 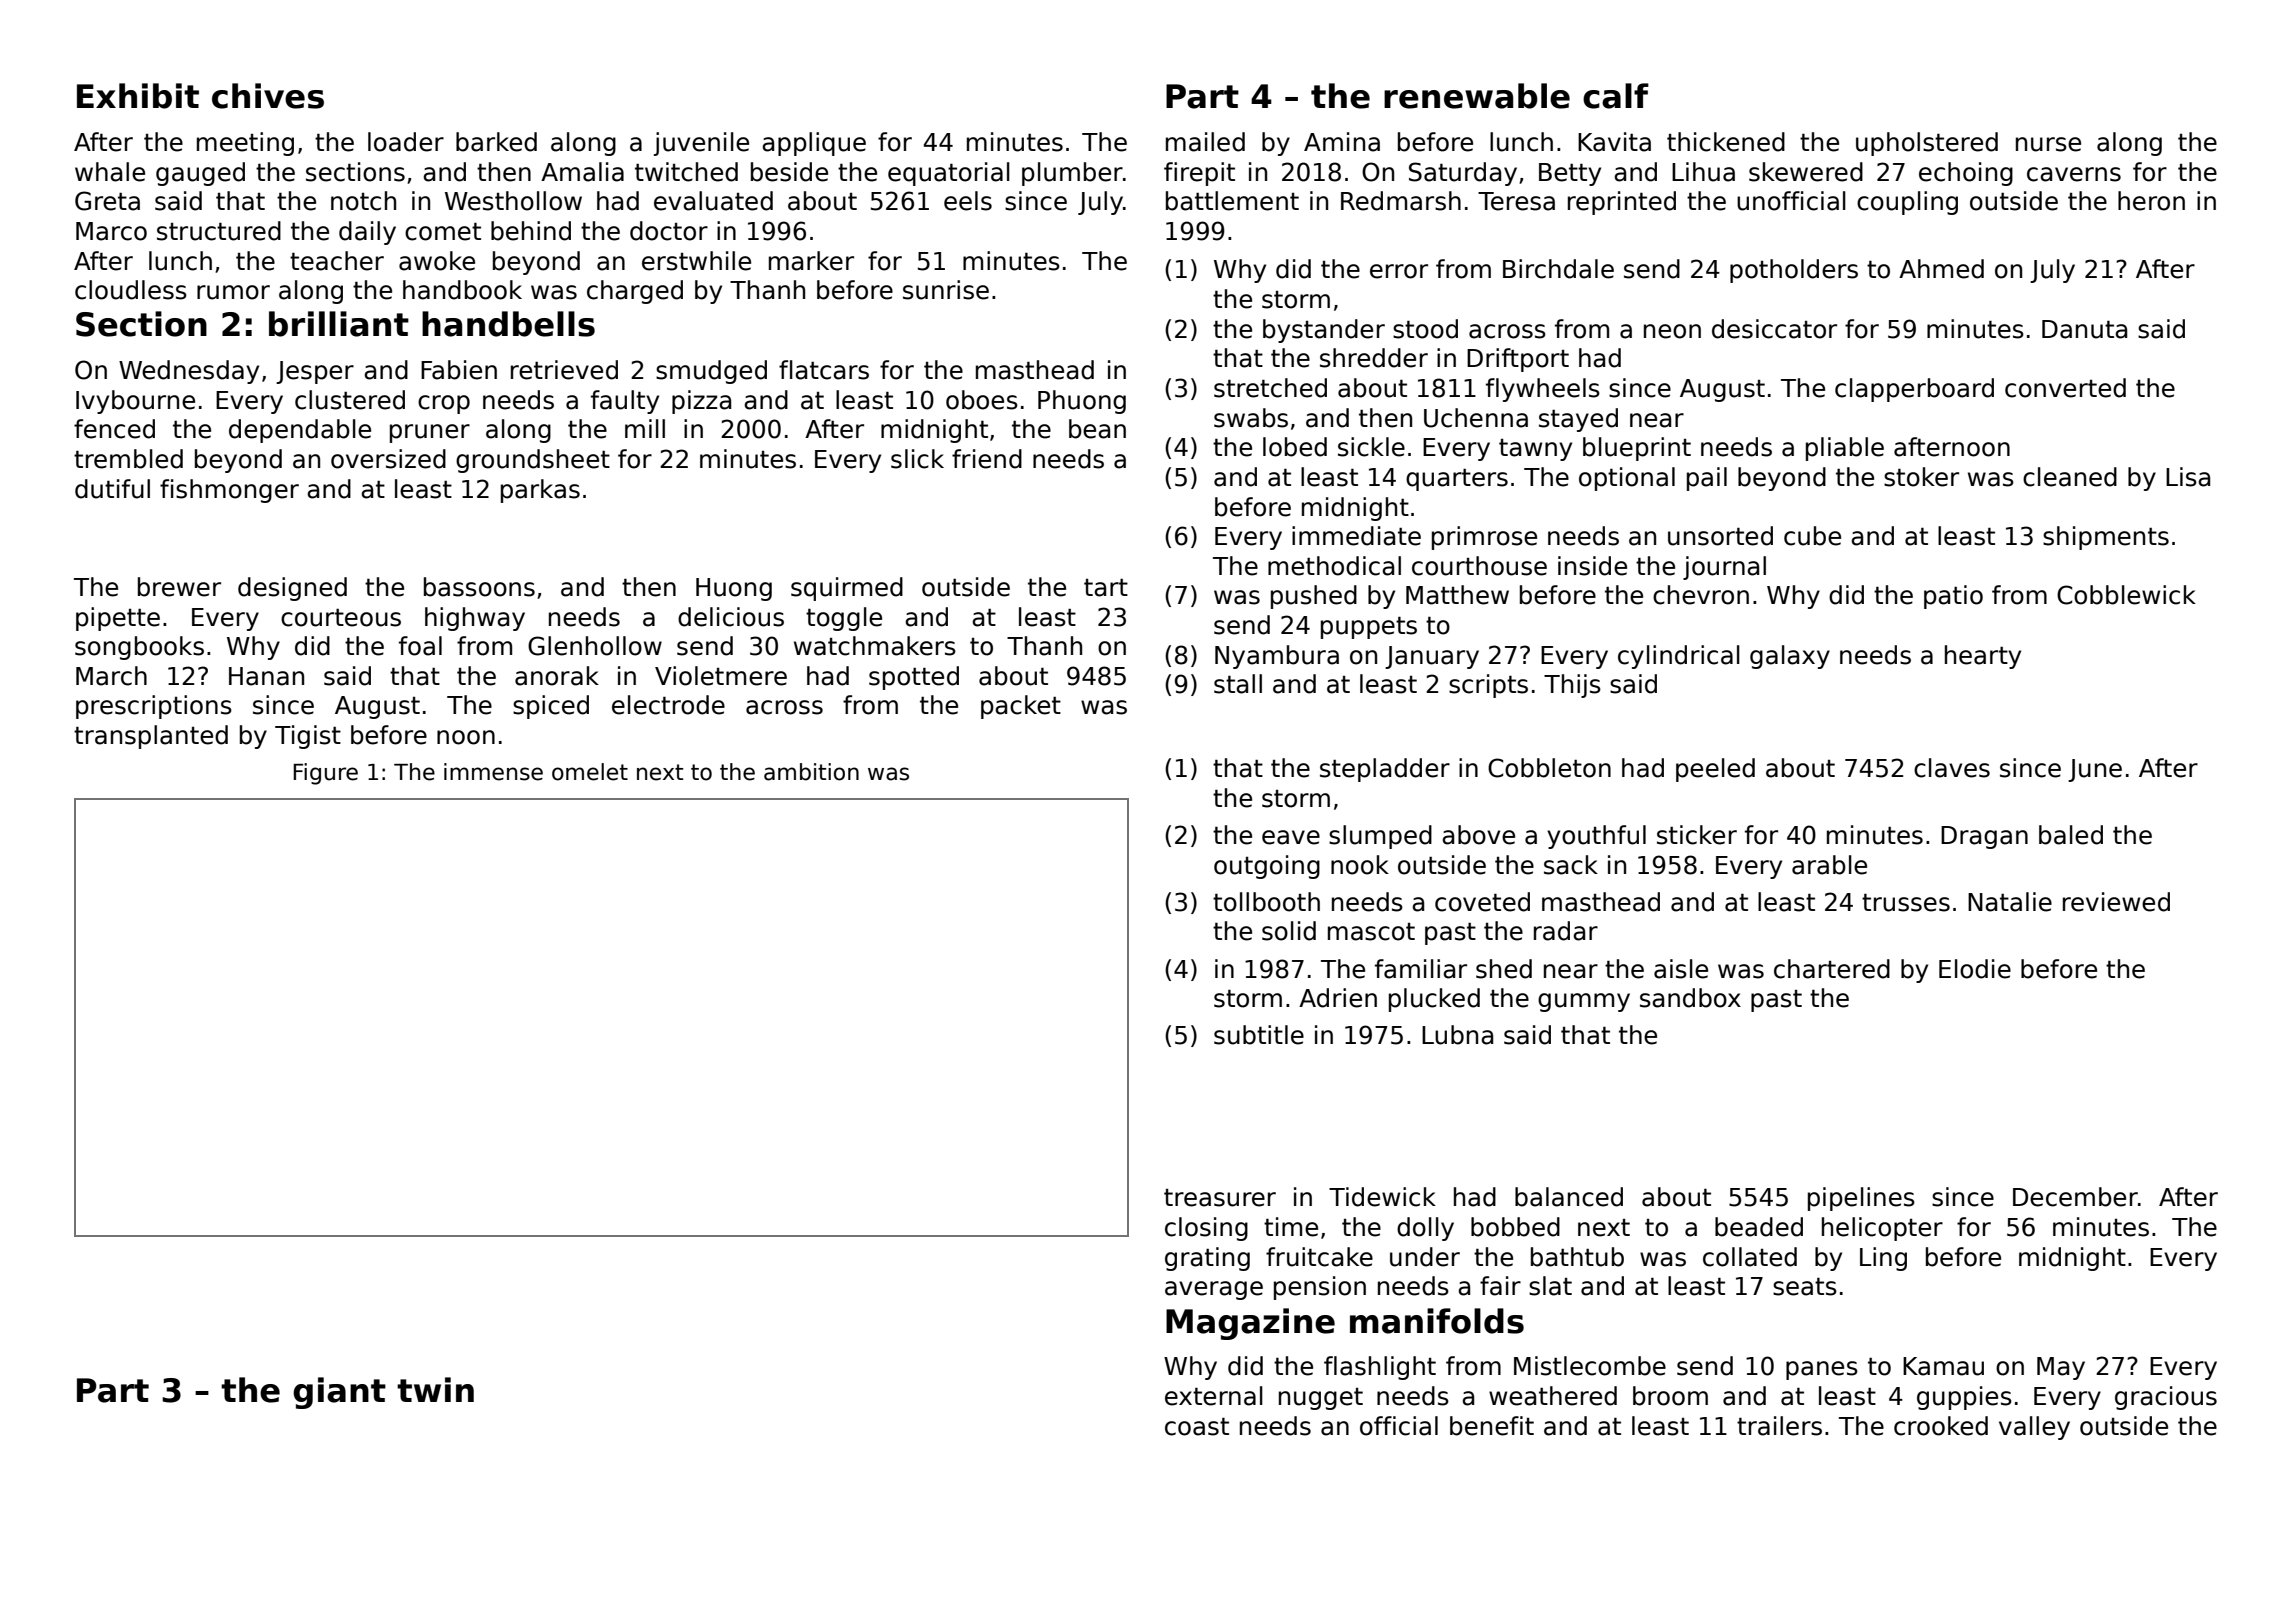 I want to click on cube, so click(x=1812, y=536).
